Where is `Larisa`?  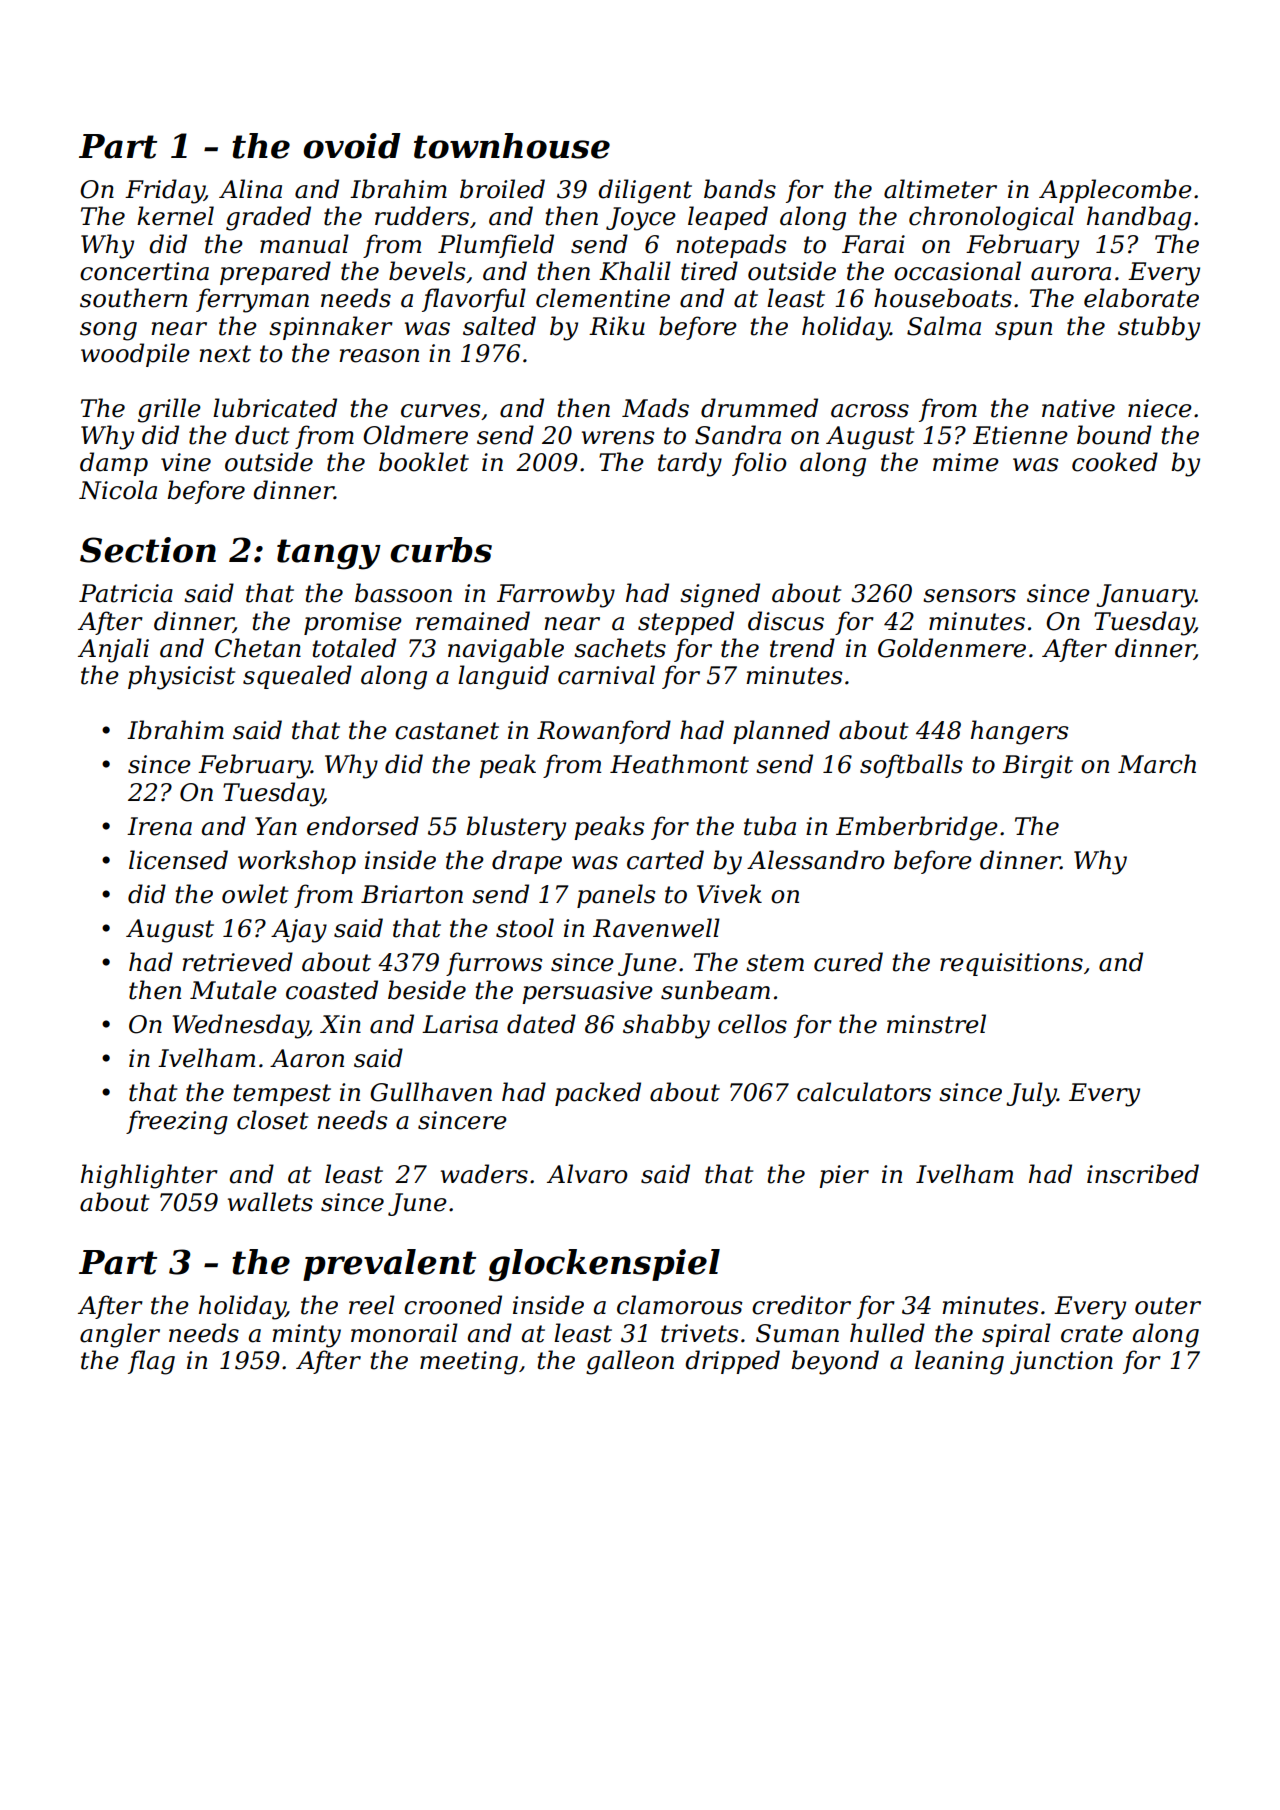
Larisa is located at coordinates (460, 1024).
